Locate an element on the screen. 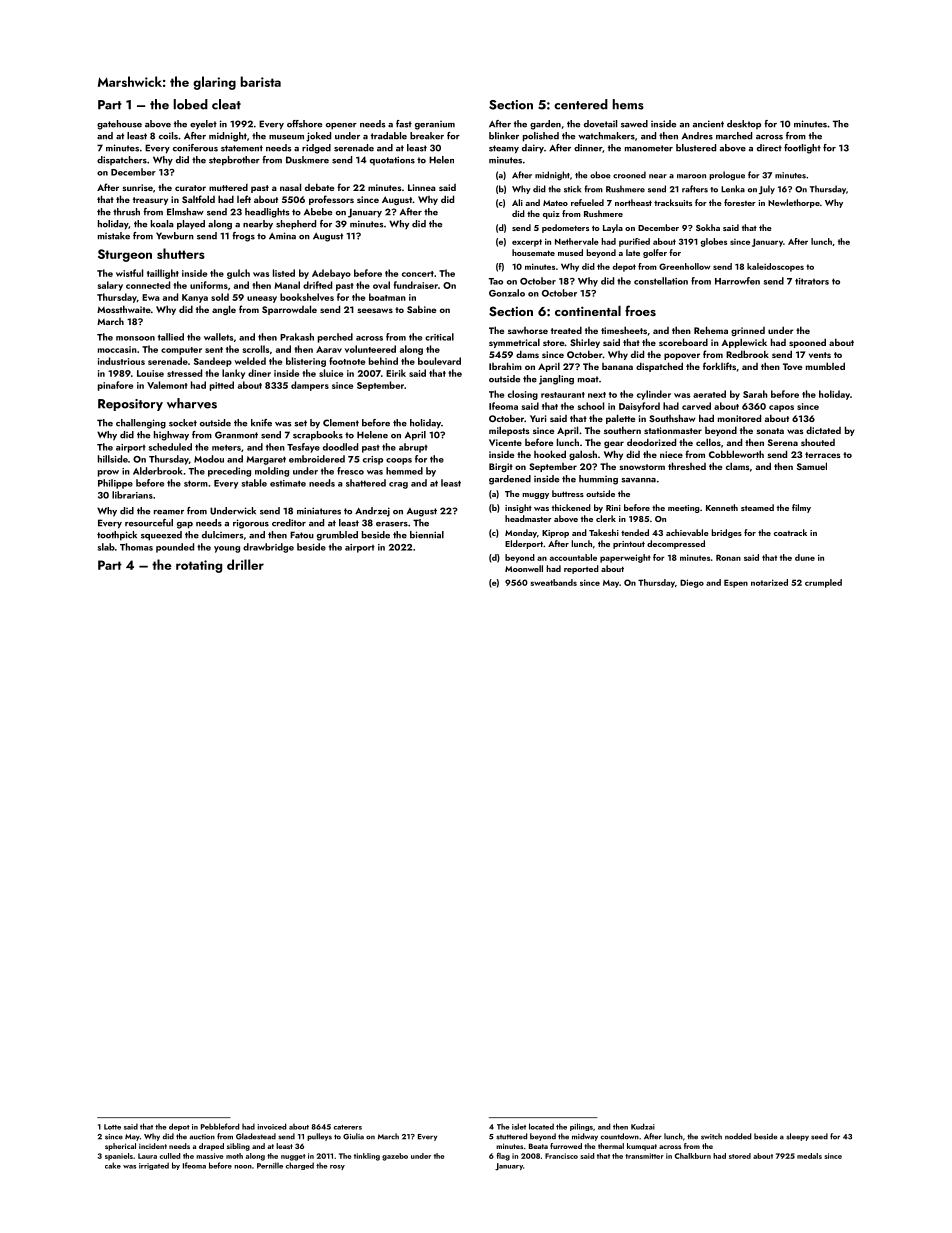 Image resolution: width=952 pixels, height=1233 pixels. driller is located at coordinates (245, 564).
